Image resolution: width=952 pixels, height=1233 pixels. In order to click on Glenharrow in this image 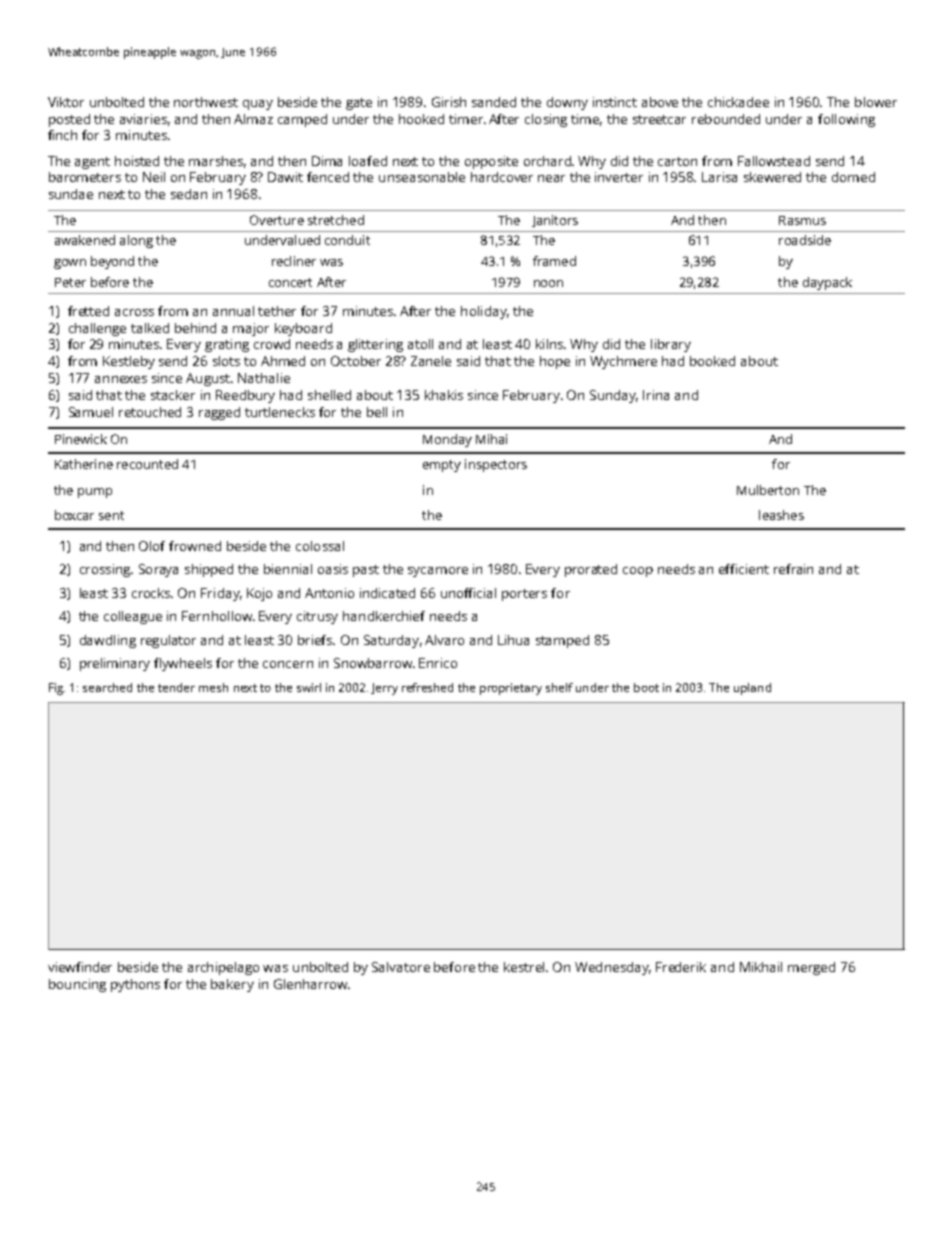, I will do `click(310, 984)`.
